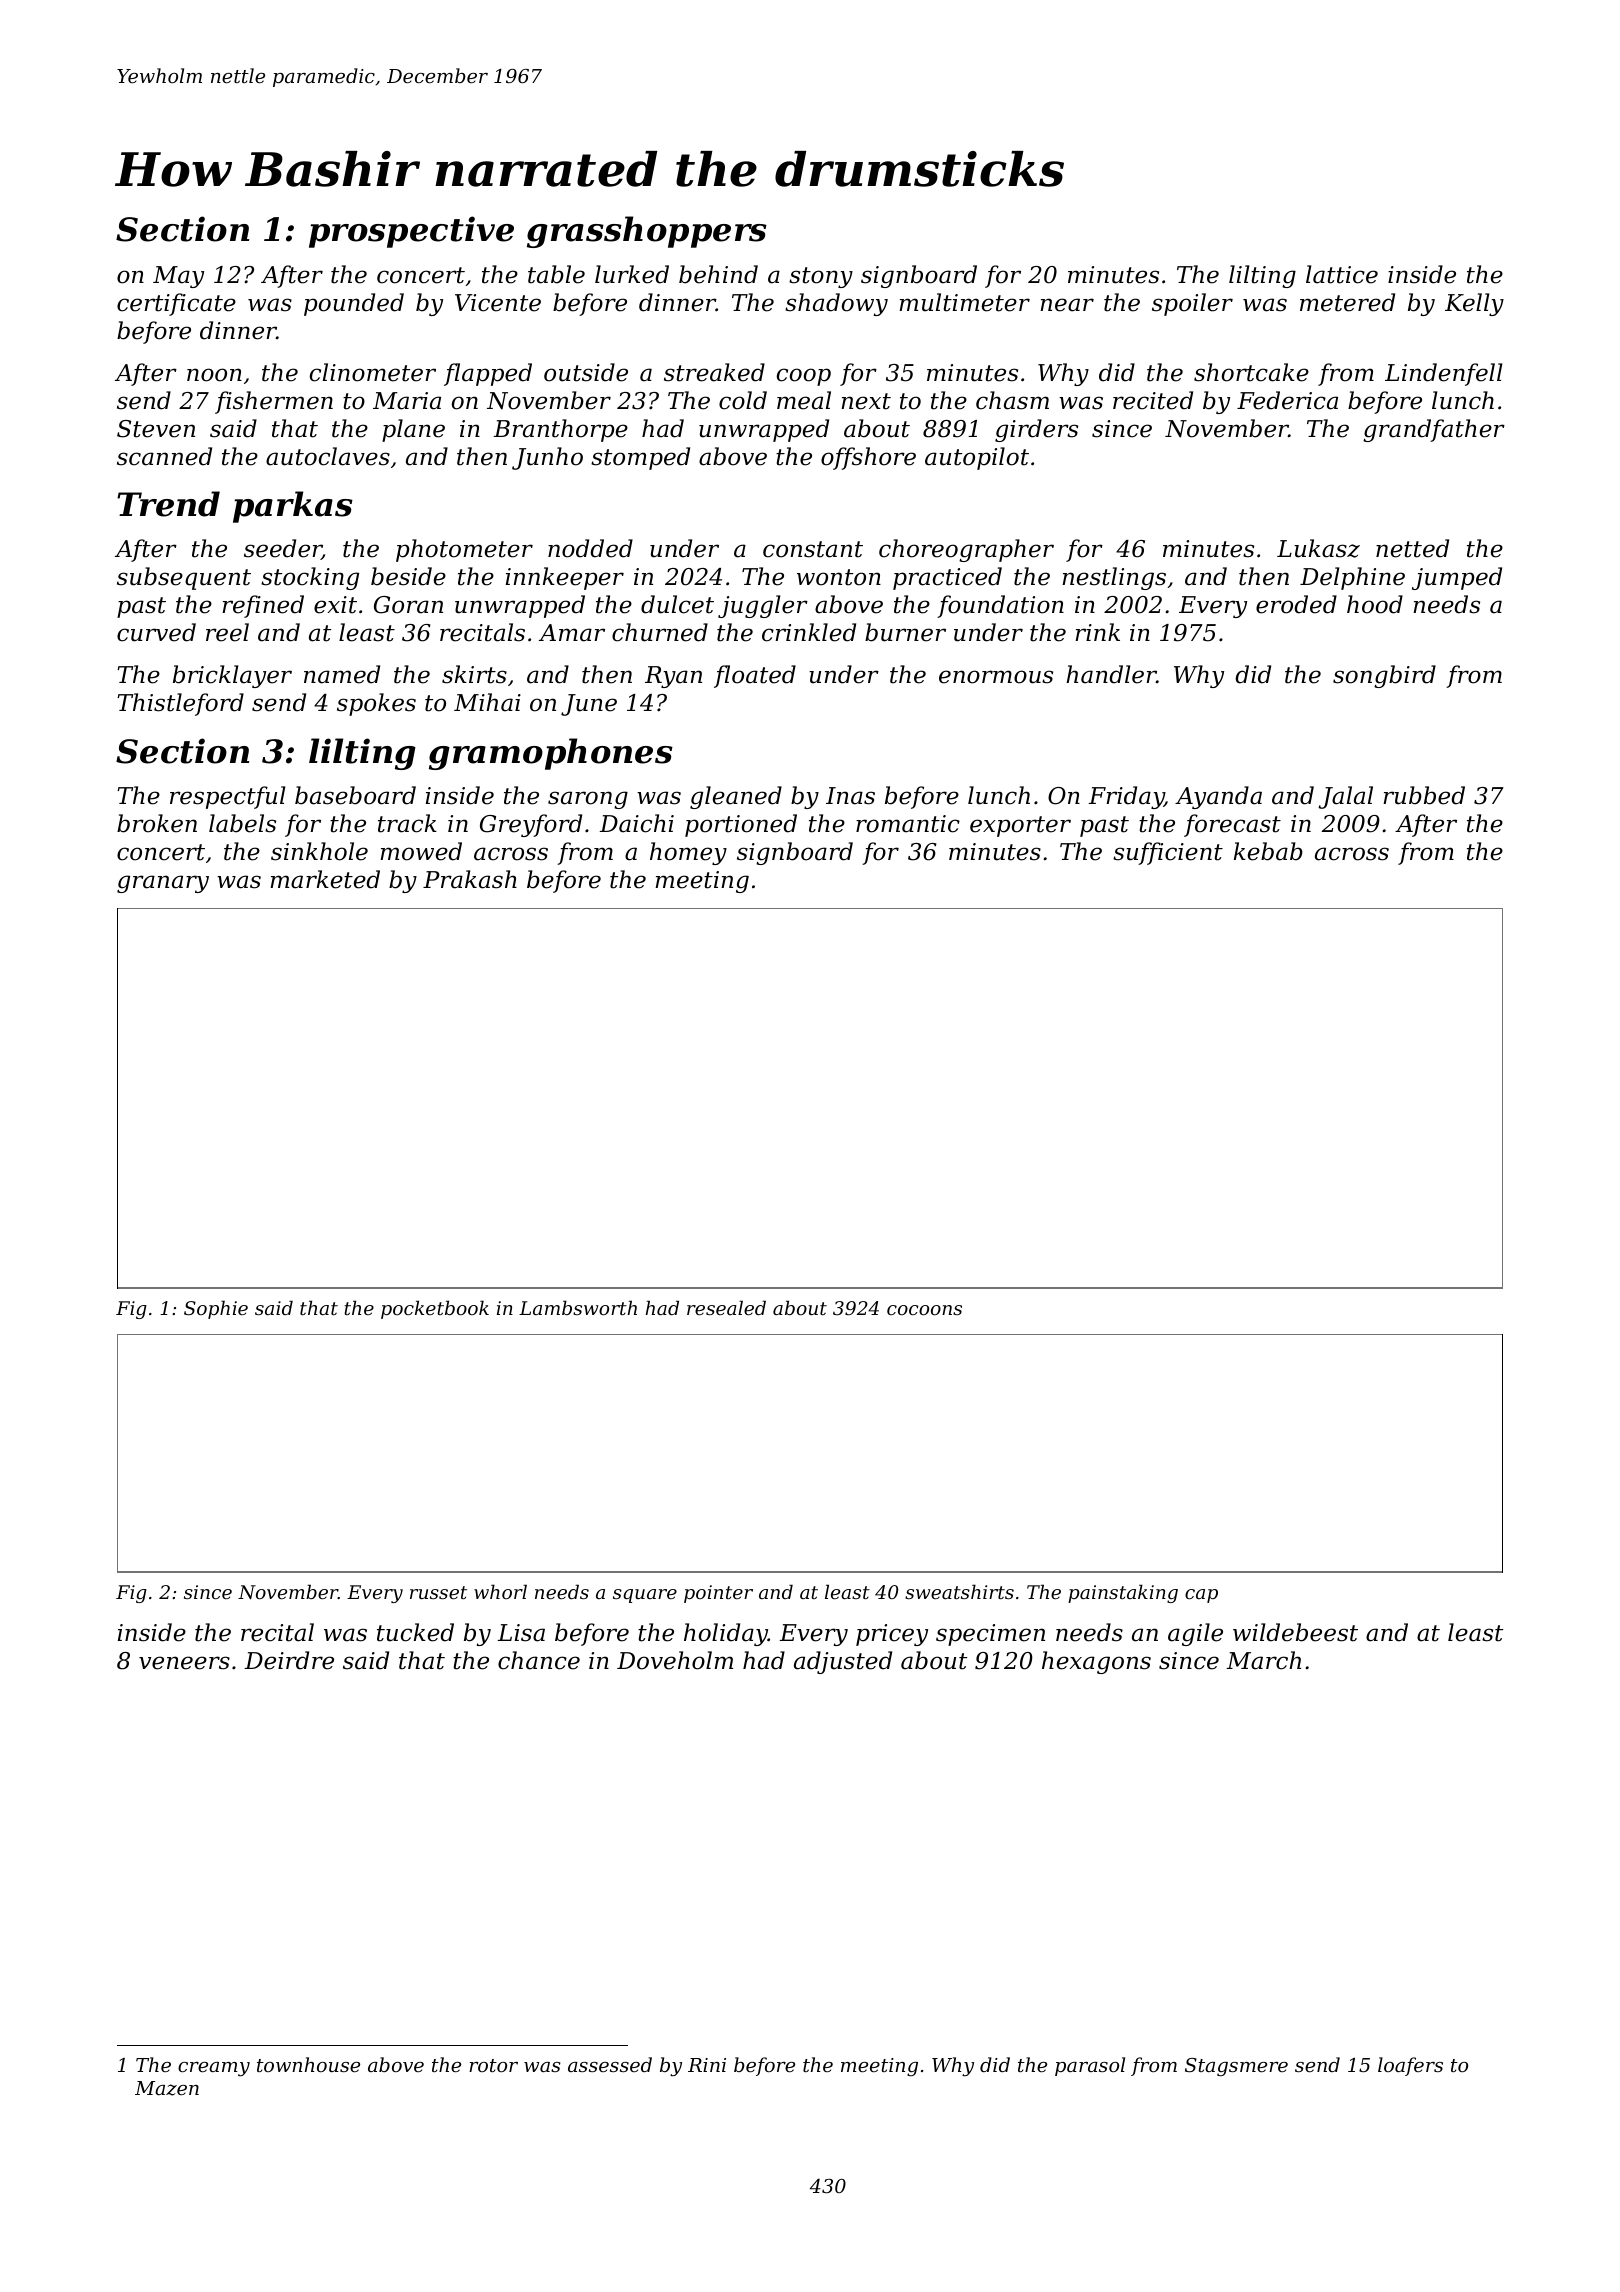 The image size is (1620, 2292). What do you see at coordinates (325, 879) in the screenshot?
I see `marketed` at bounding box center [325, 879].
